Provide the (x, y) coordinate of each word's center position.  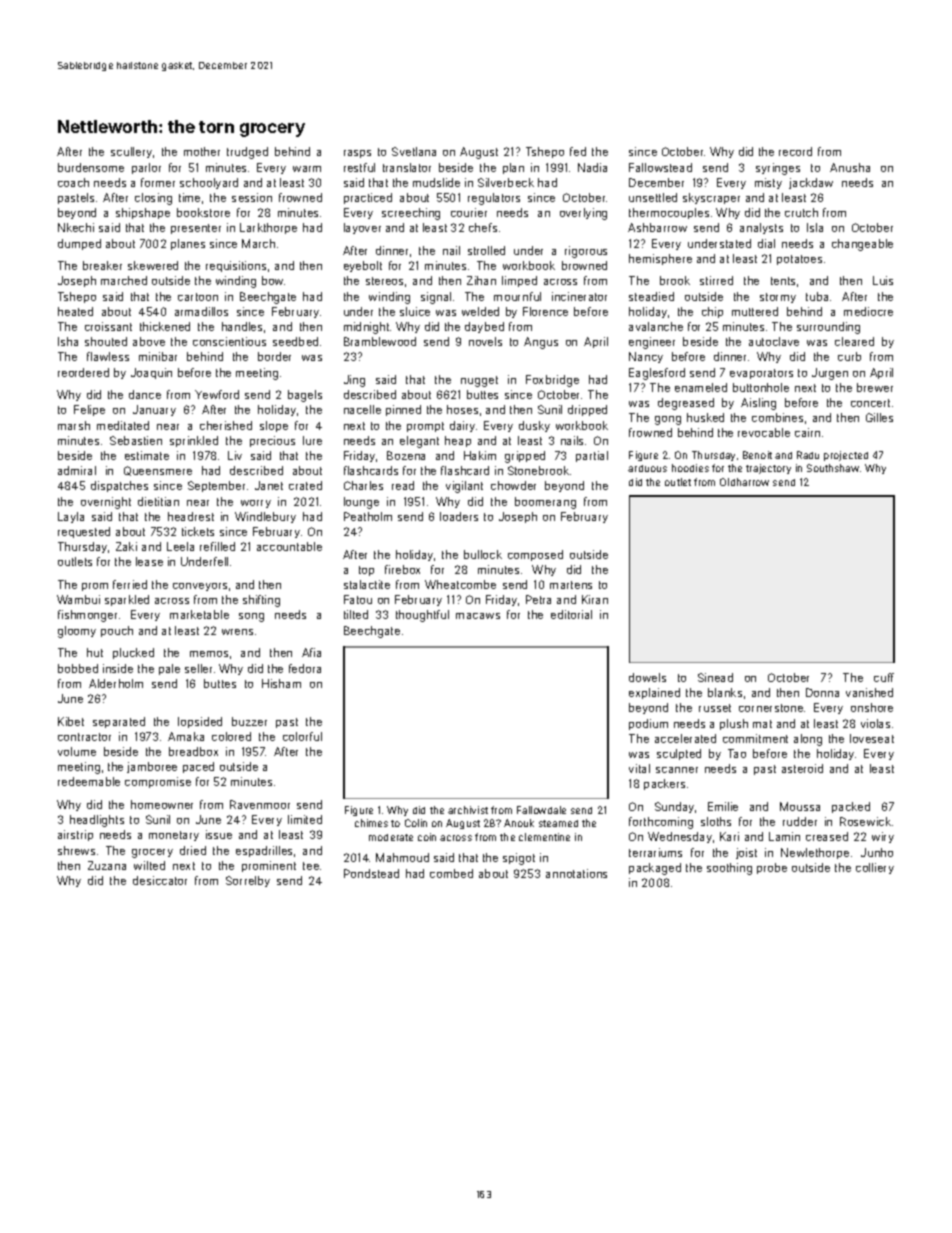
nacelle (362, 409)
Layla (71, 517)
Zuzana (107, 865)
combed (451, 873)
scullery (131, 152)
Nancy (646, 357)
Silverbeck (506, 182)
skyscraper (711, 198)
